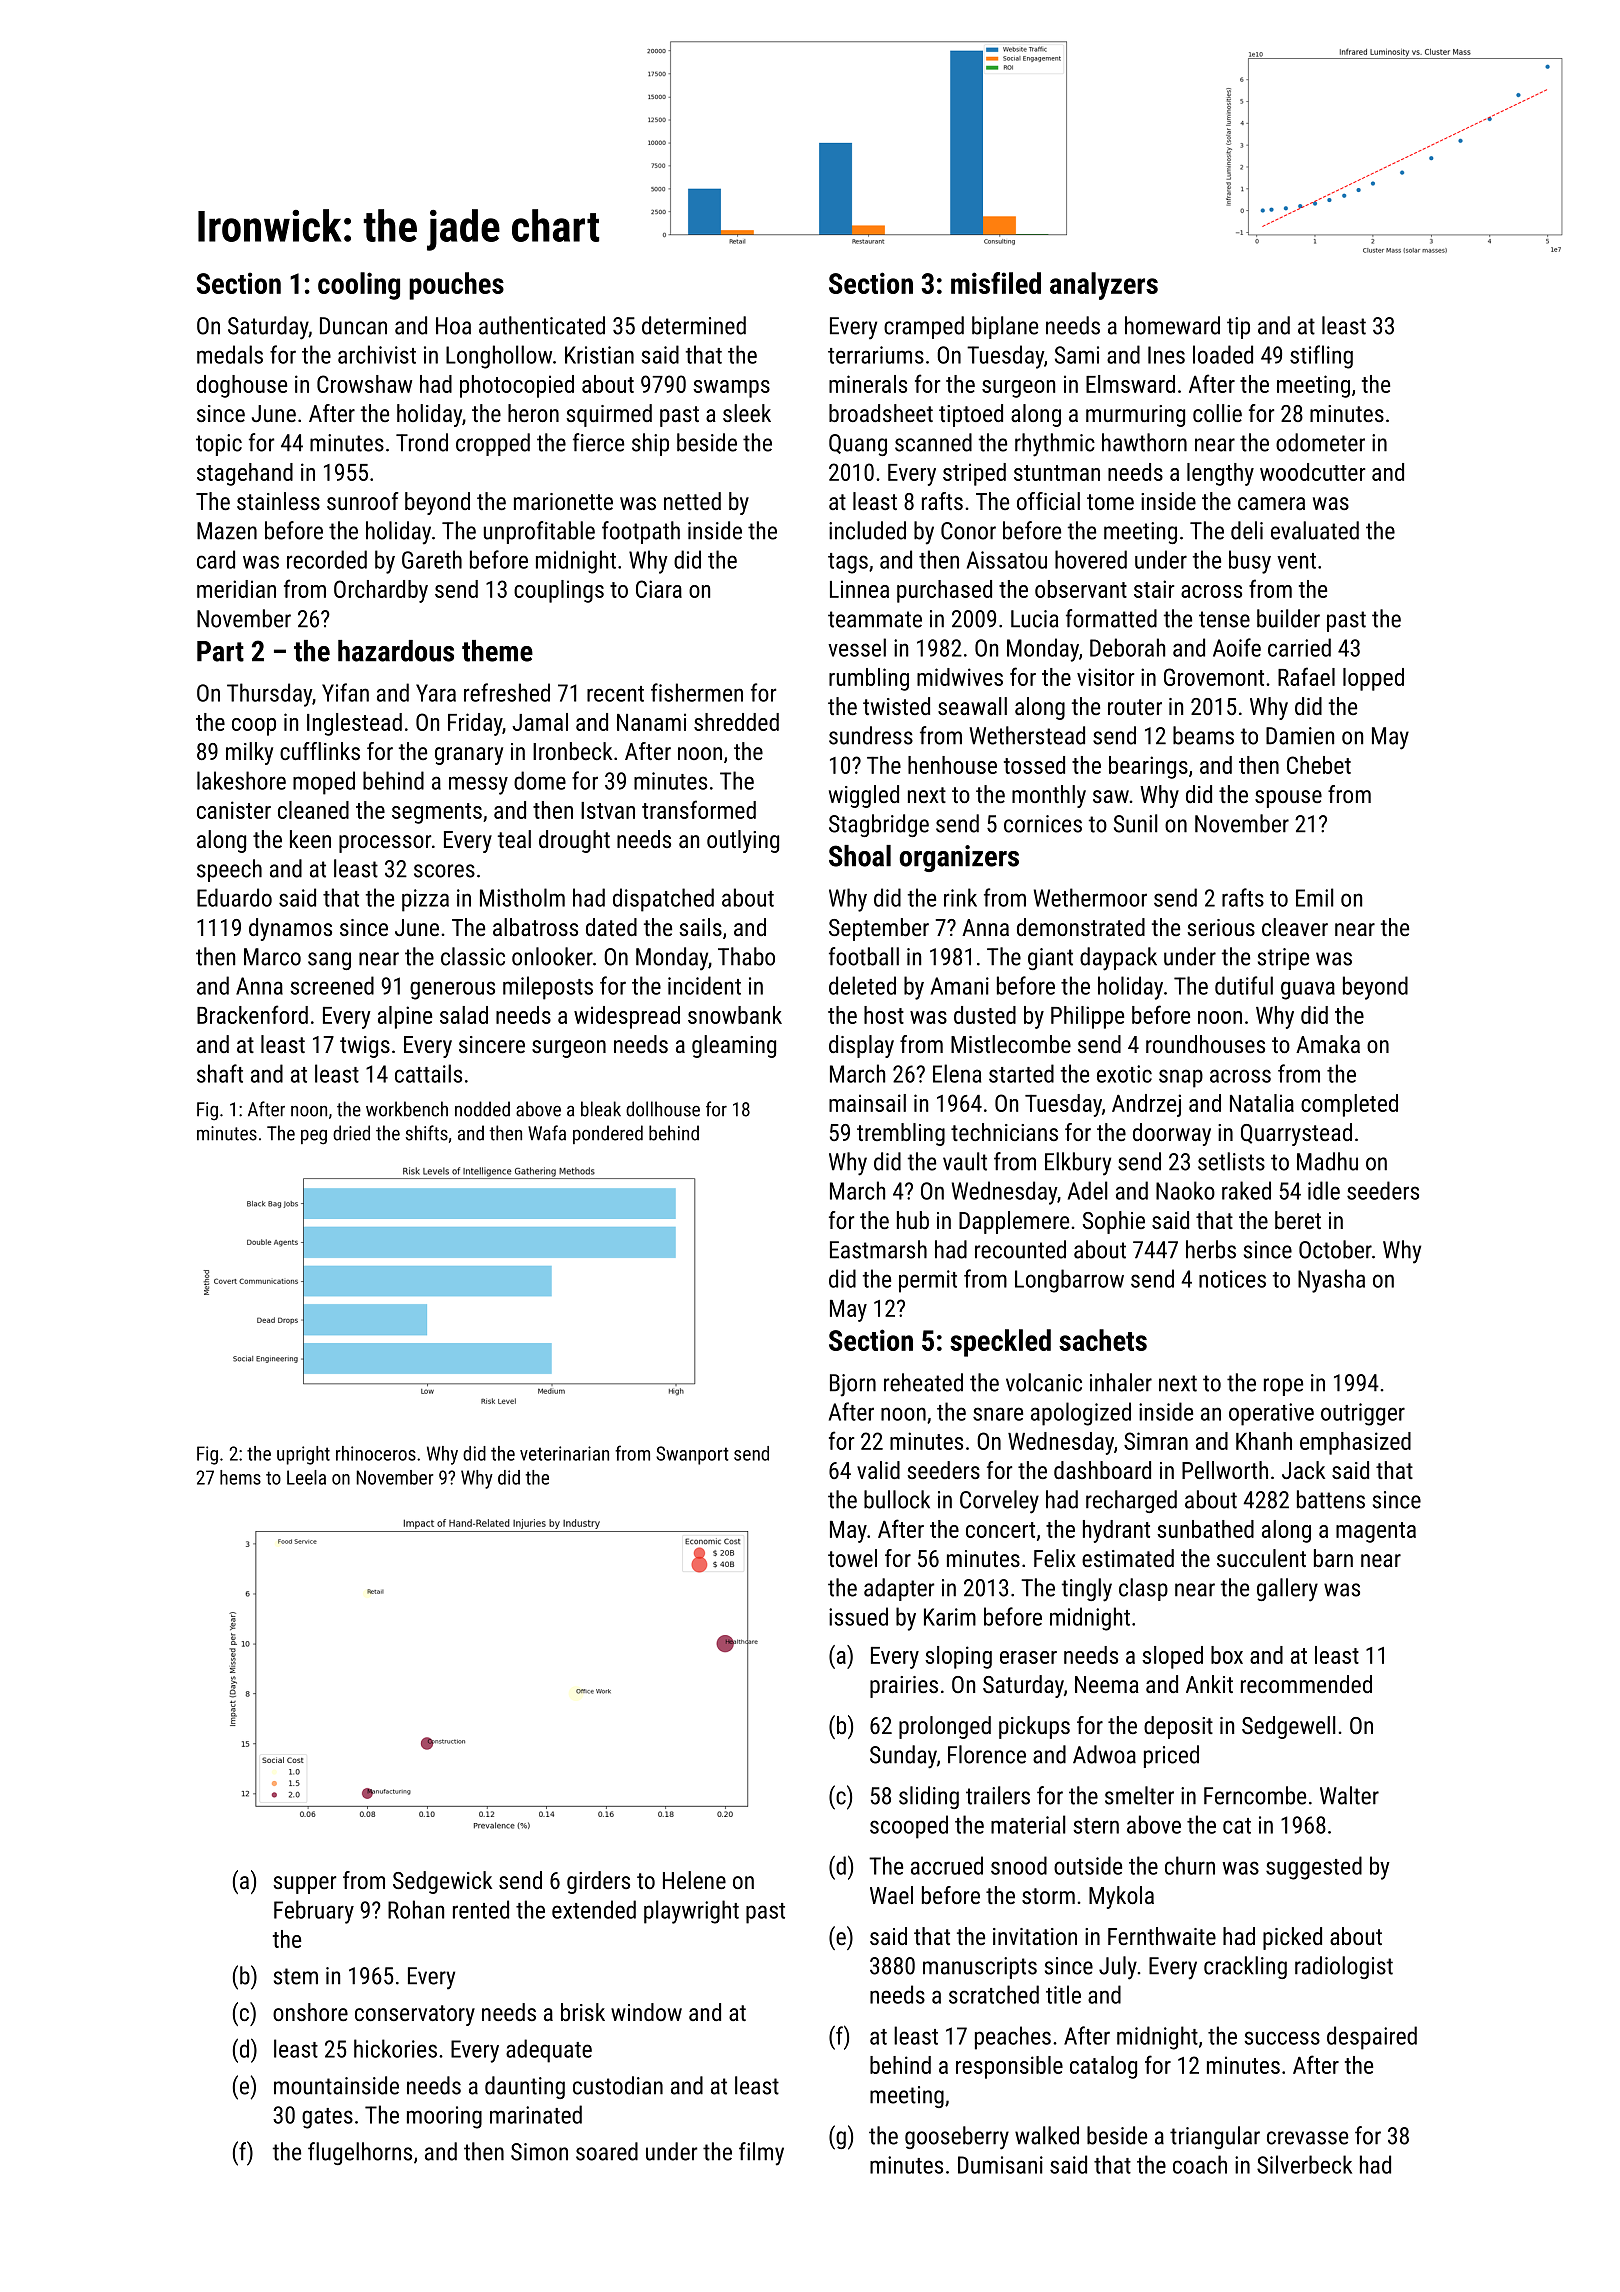 This document has height=2292, width=1620. I want to click on Wafa, so click(547, 1133).
